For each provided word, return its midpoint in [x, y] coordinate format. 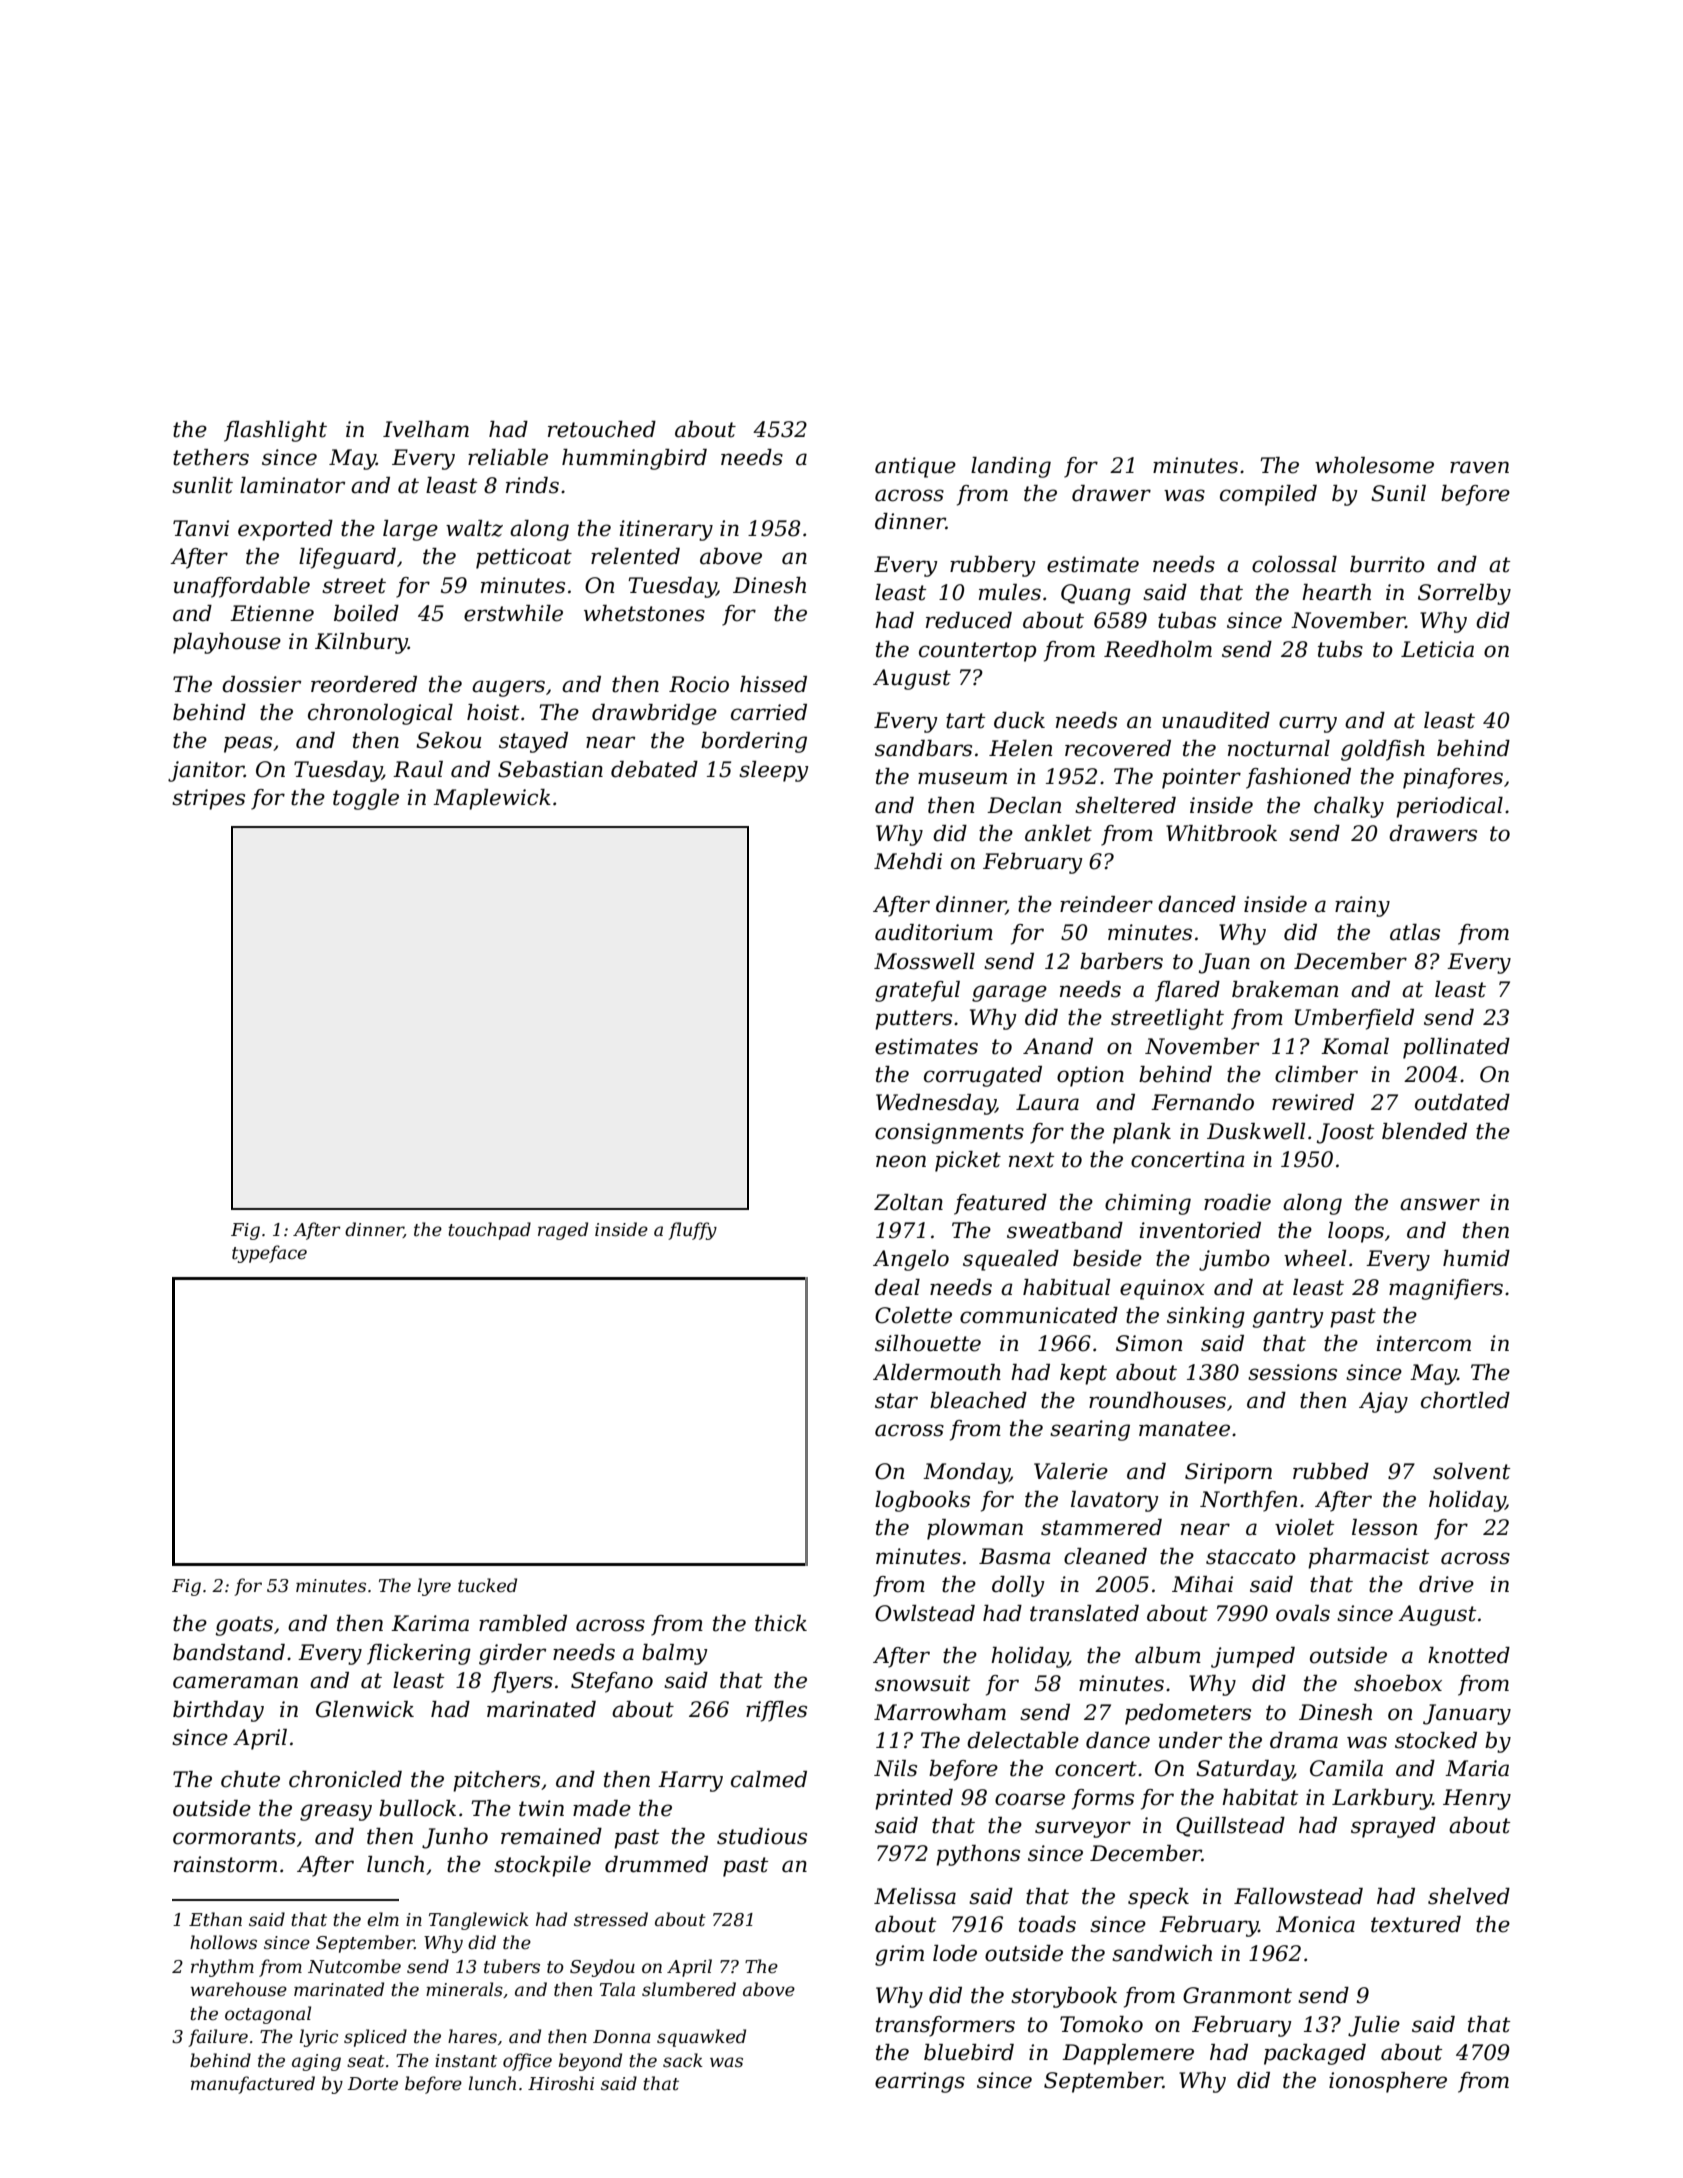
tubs [1340, 649]
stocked [1436, 1740]
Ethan [215, 1919]
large [410, 530]
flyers [522, 1682]
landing [1011, 467]
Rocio [699, 684]
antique [915, 467]
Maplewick [492, 799]
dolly [1018, 1586]
